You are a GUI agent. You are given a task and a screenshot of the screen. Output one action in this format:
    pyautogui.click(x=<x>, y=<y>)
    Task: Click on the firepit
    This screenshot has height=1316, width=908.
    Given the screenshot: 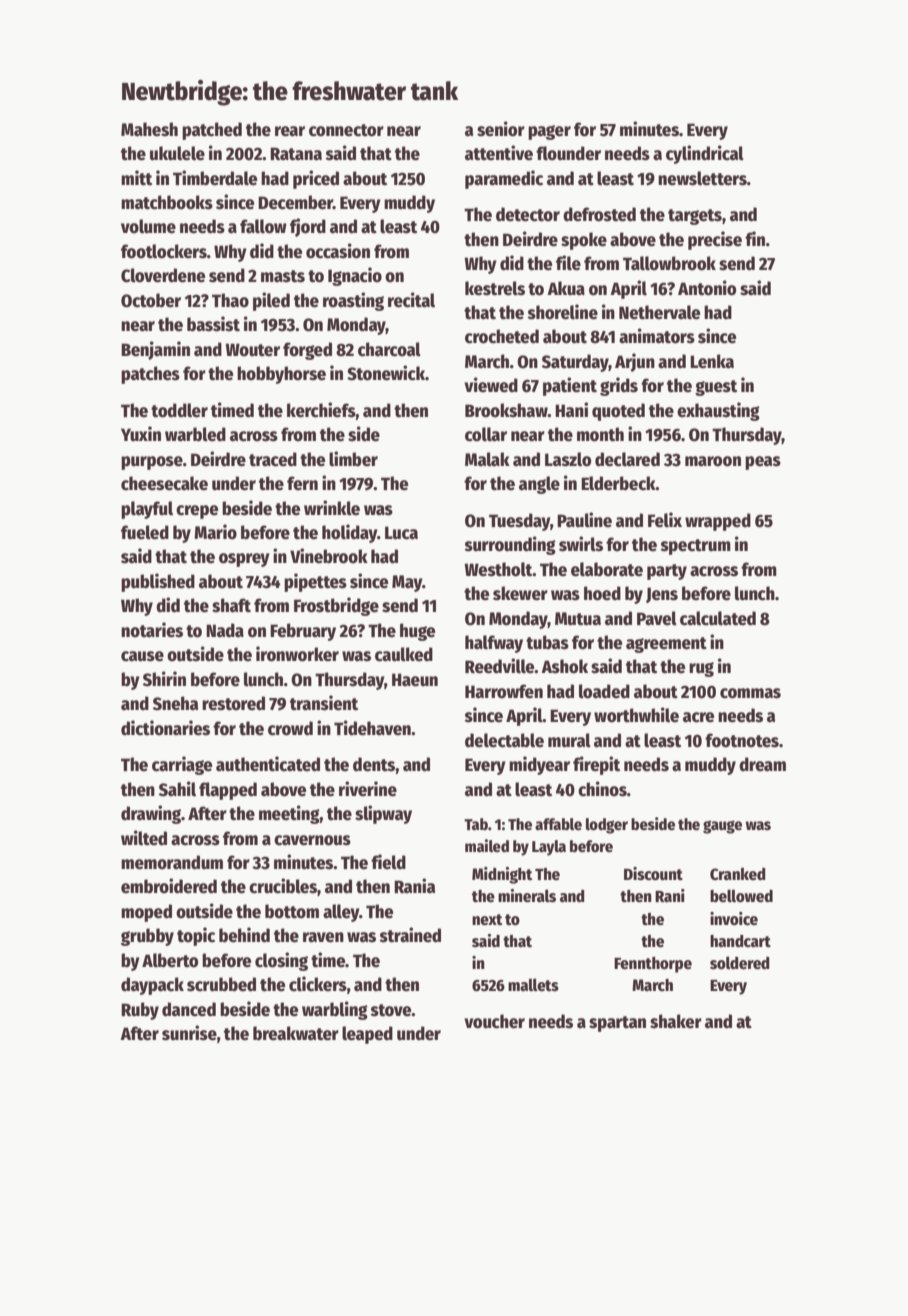 What is the action you would take?
    pyautogui.click(x=596, y=765)
